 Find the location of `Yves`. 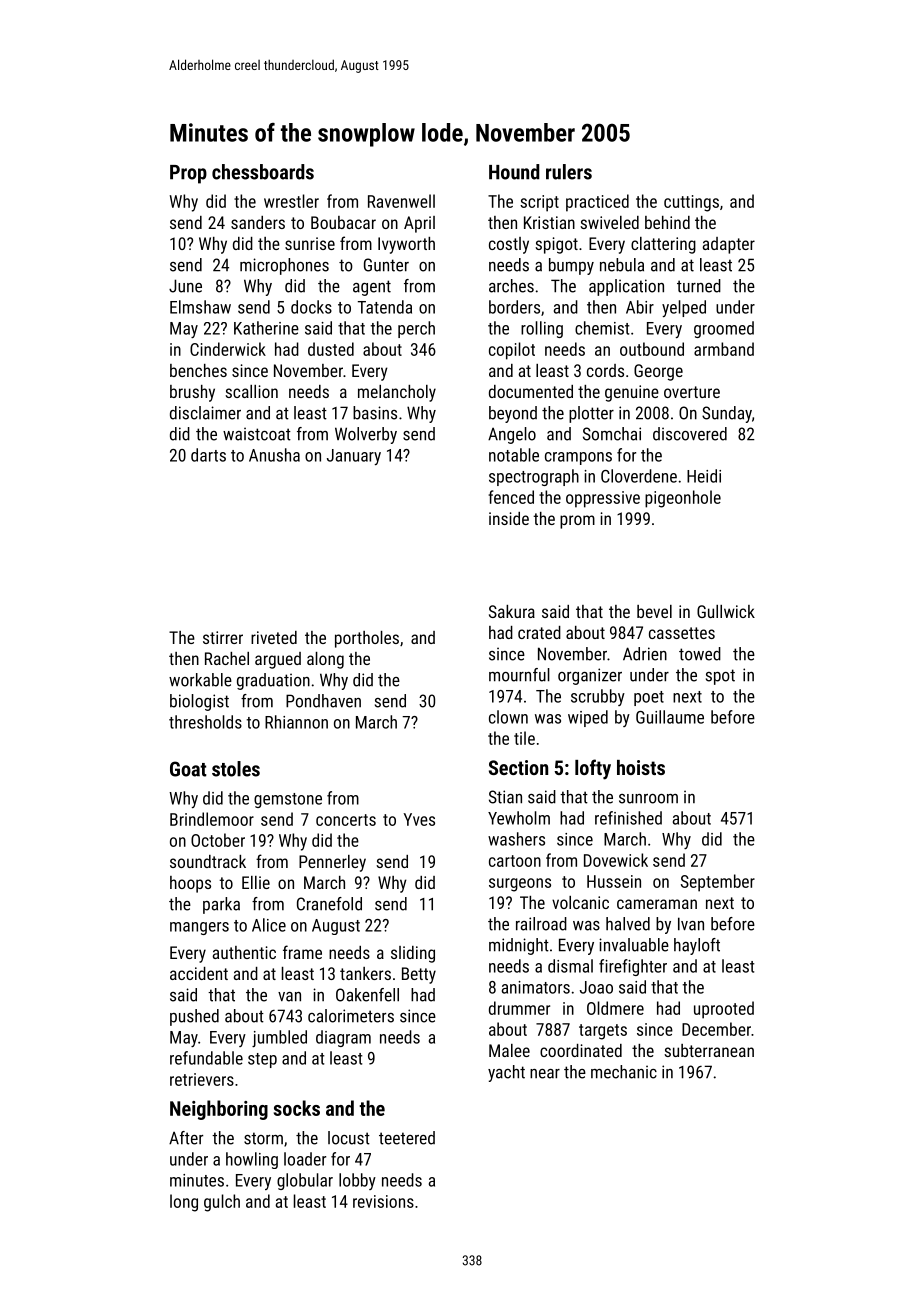

Yves is located at coordinates (419, 819).
